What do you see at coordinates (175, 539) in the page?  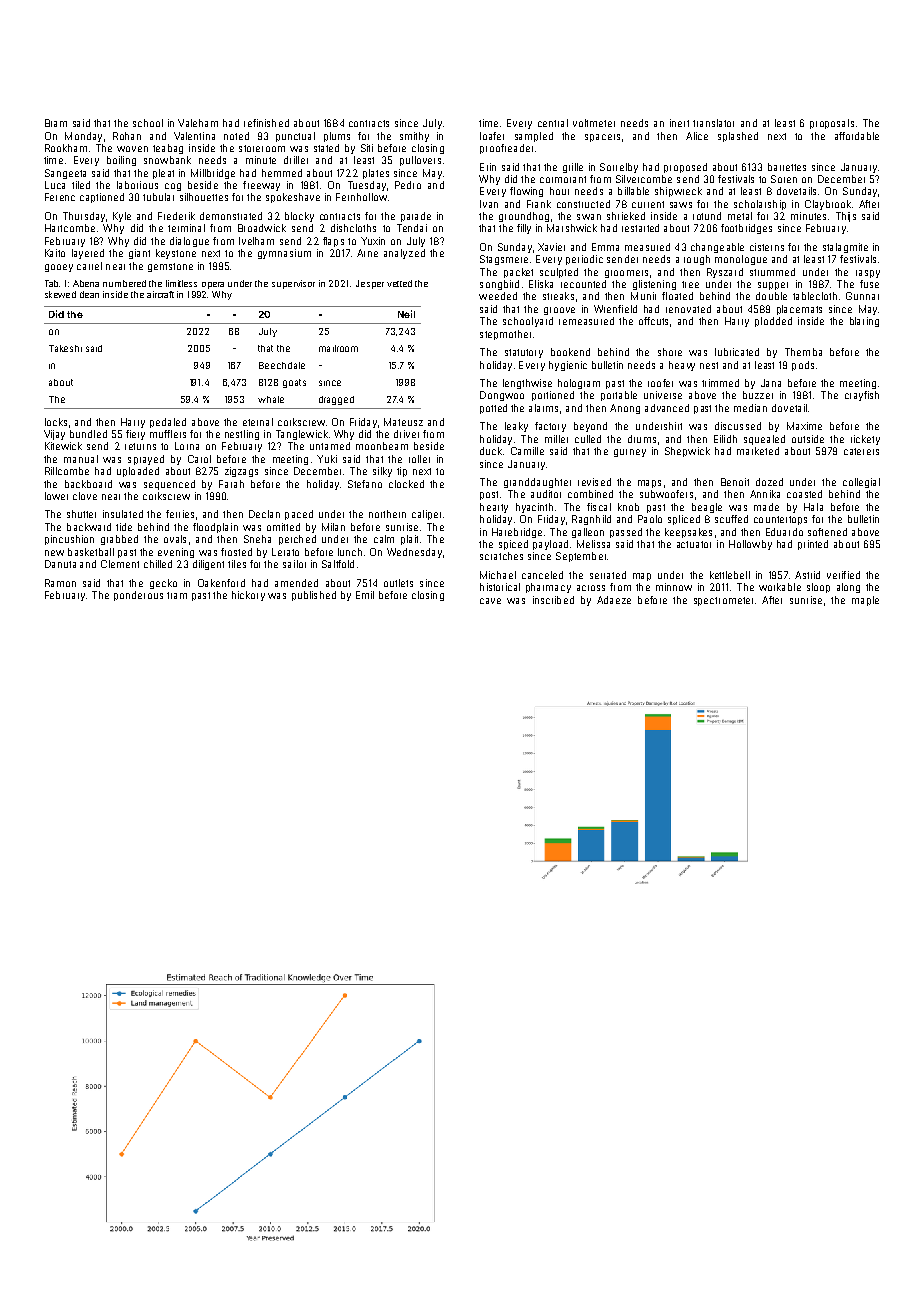 I see `ovals` at bounding box center [175, 539].
